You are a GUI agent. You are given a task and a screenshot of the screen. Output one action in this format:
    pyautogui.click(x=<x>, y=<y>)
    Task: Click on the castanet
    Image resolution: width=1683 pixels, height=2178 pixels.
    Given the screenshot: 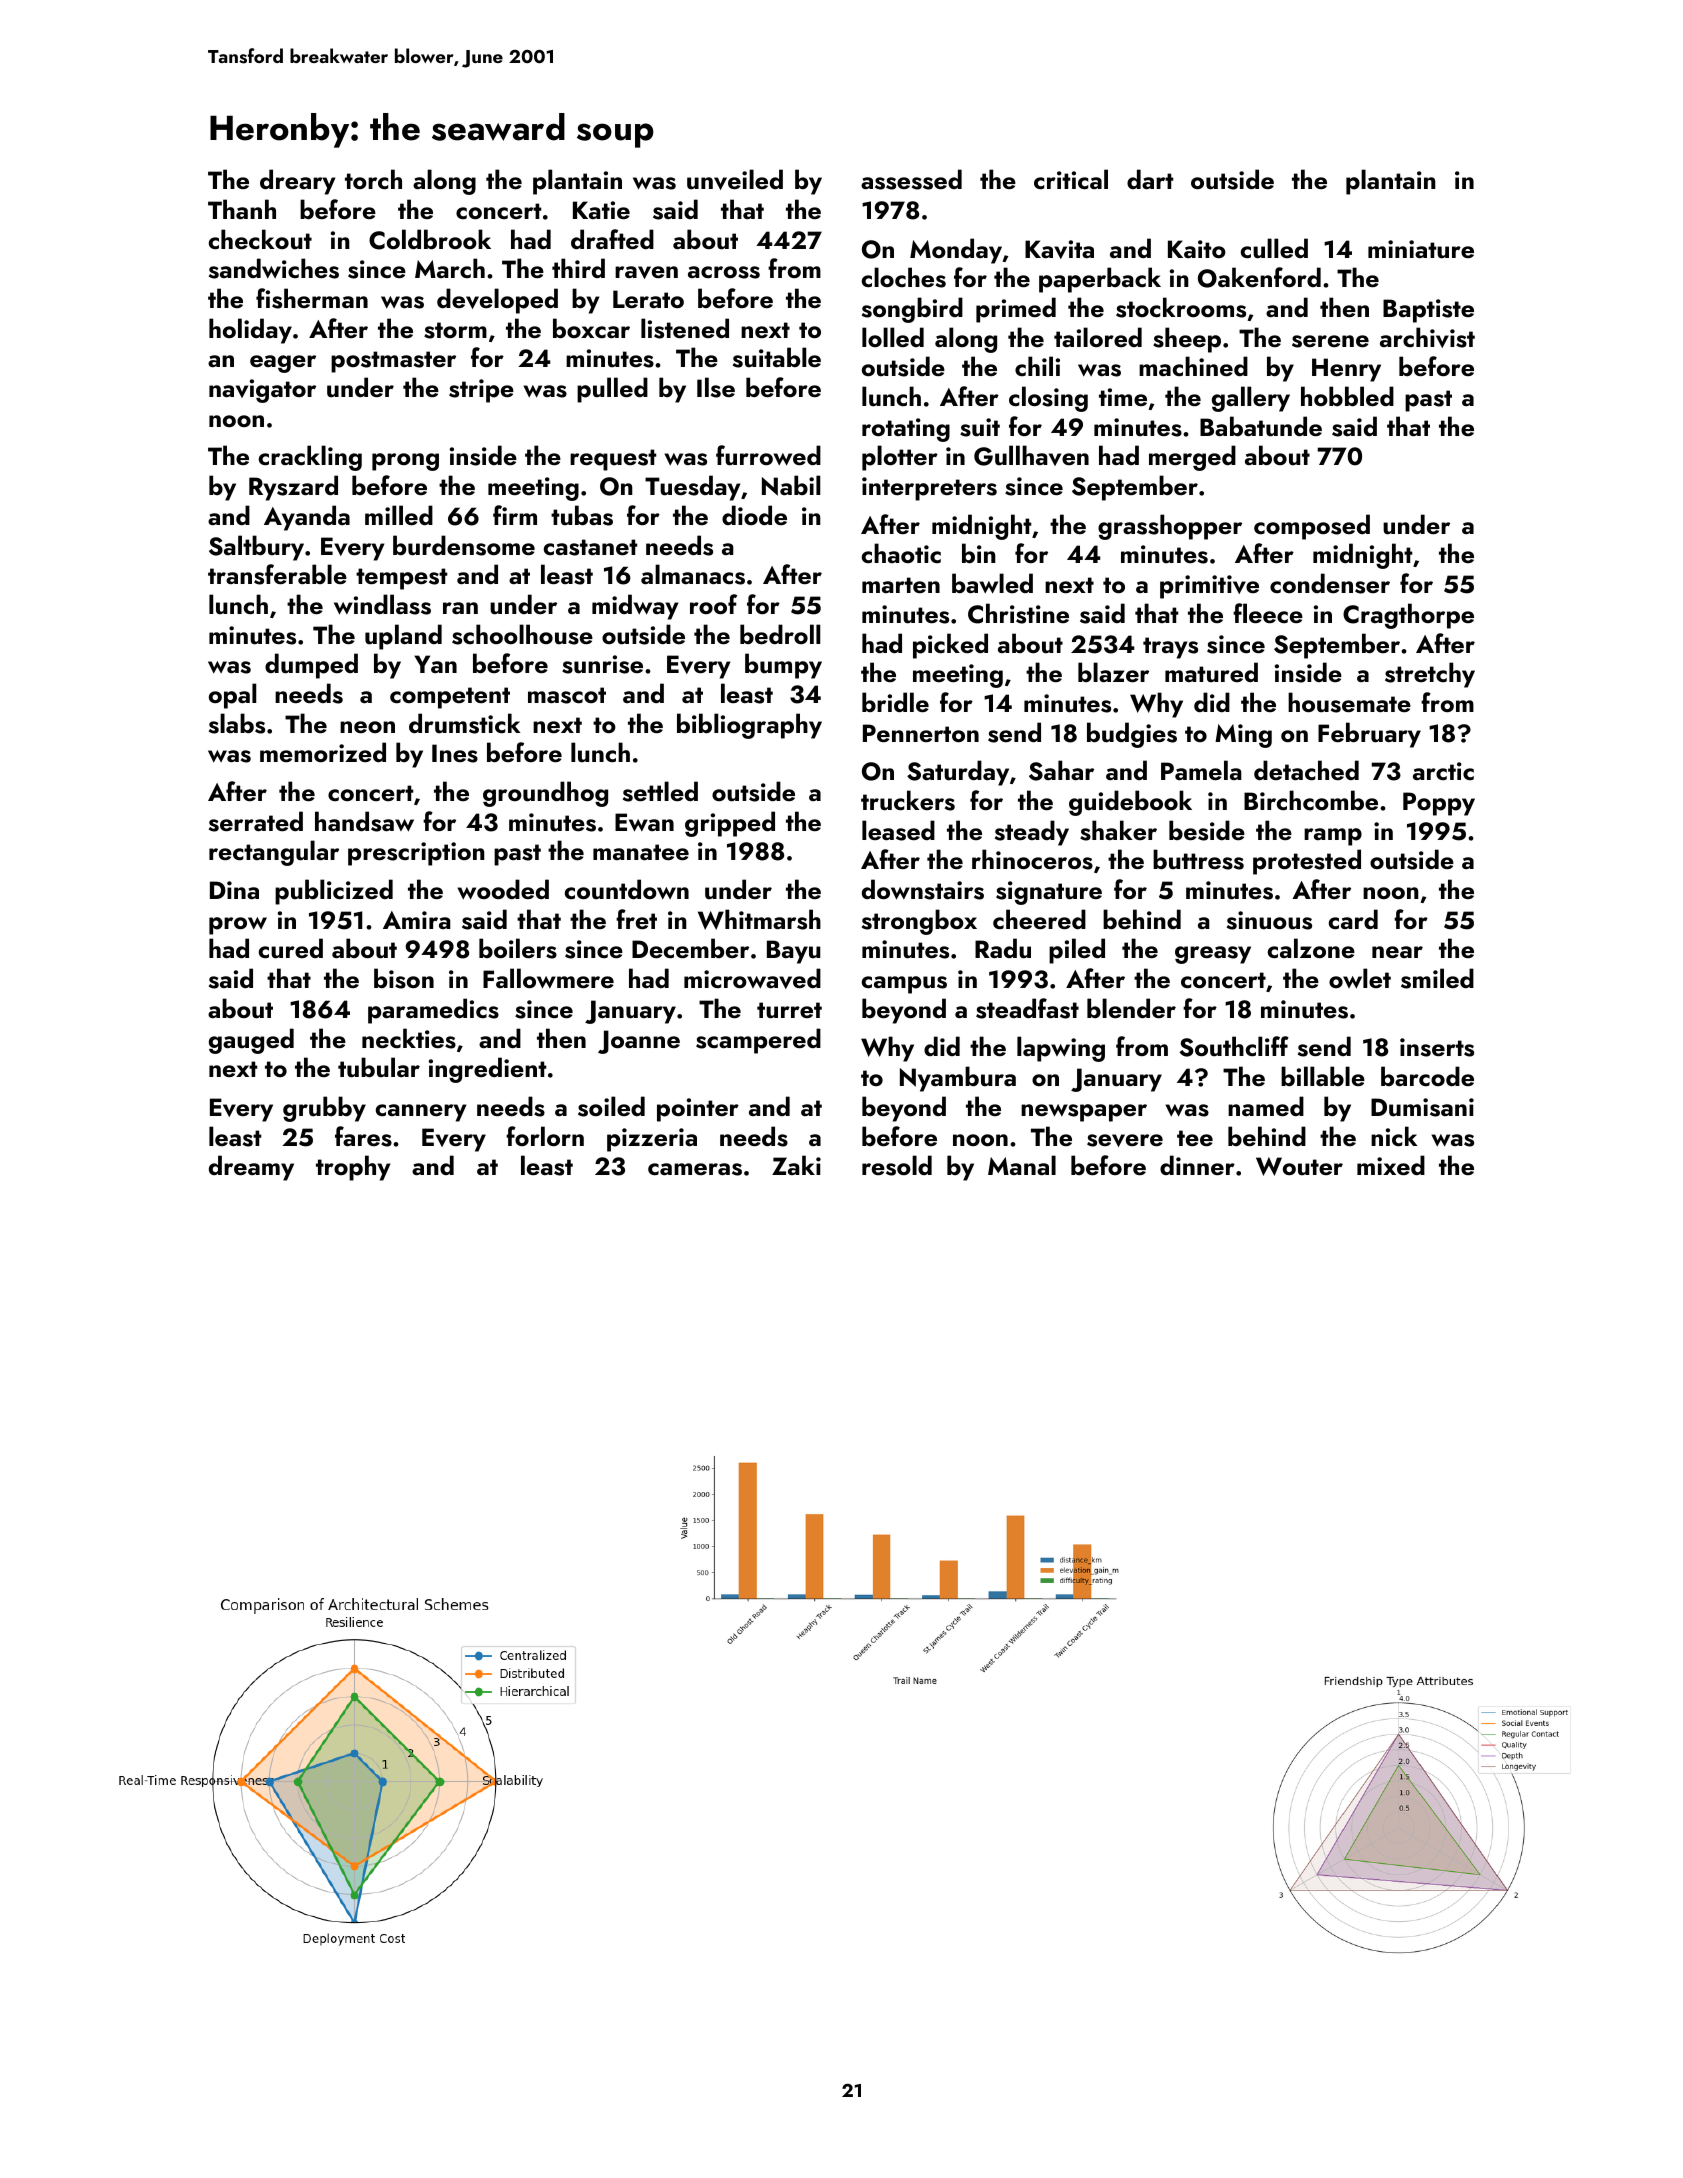 What is the action you would take?
    pyautogui.click(x=591, y=547)
